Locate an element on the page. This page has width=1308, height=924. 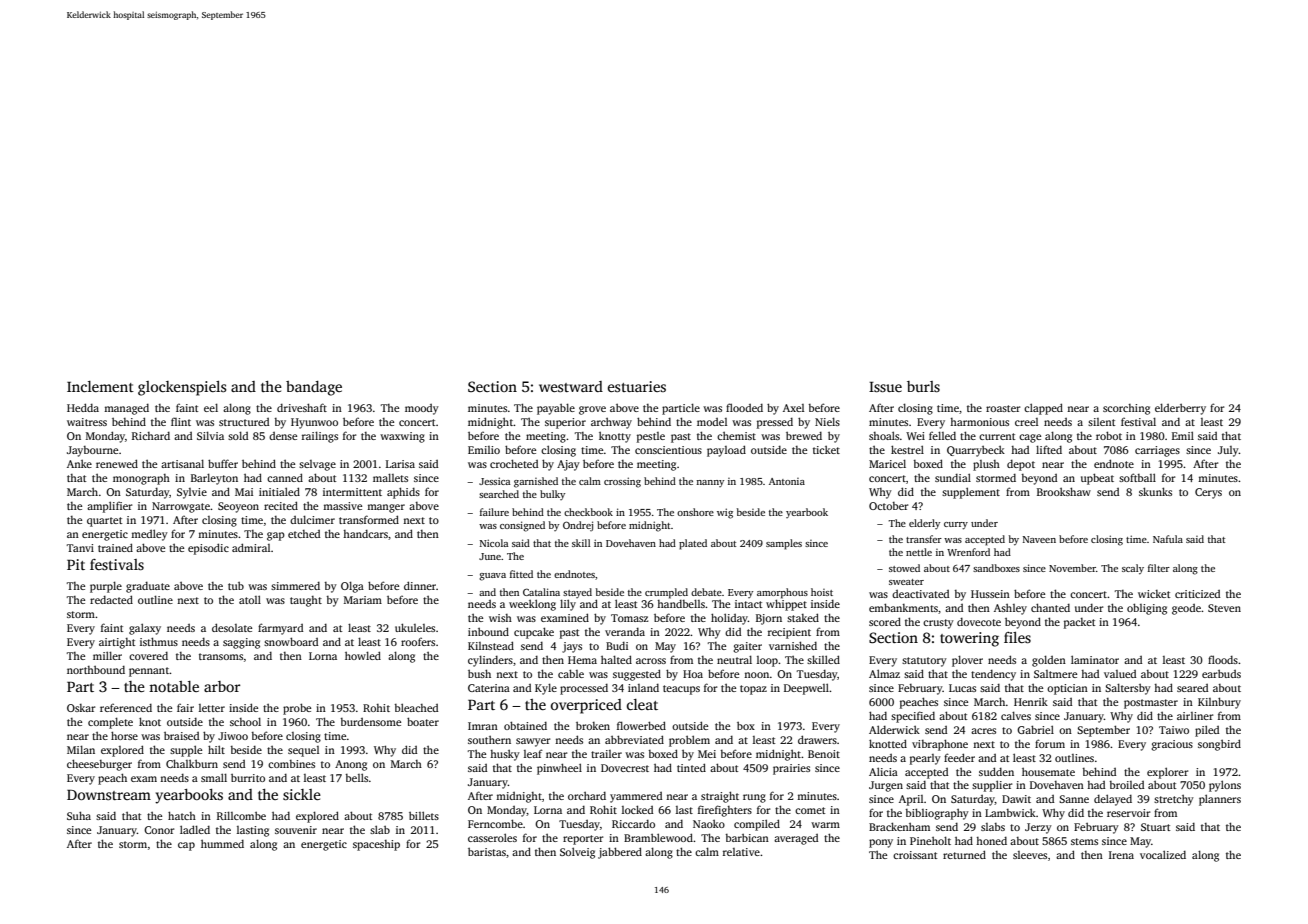
glockenspiels is located at coordinates (182, 388).
